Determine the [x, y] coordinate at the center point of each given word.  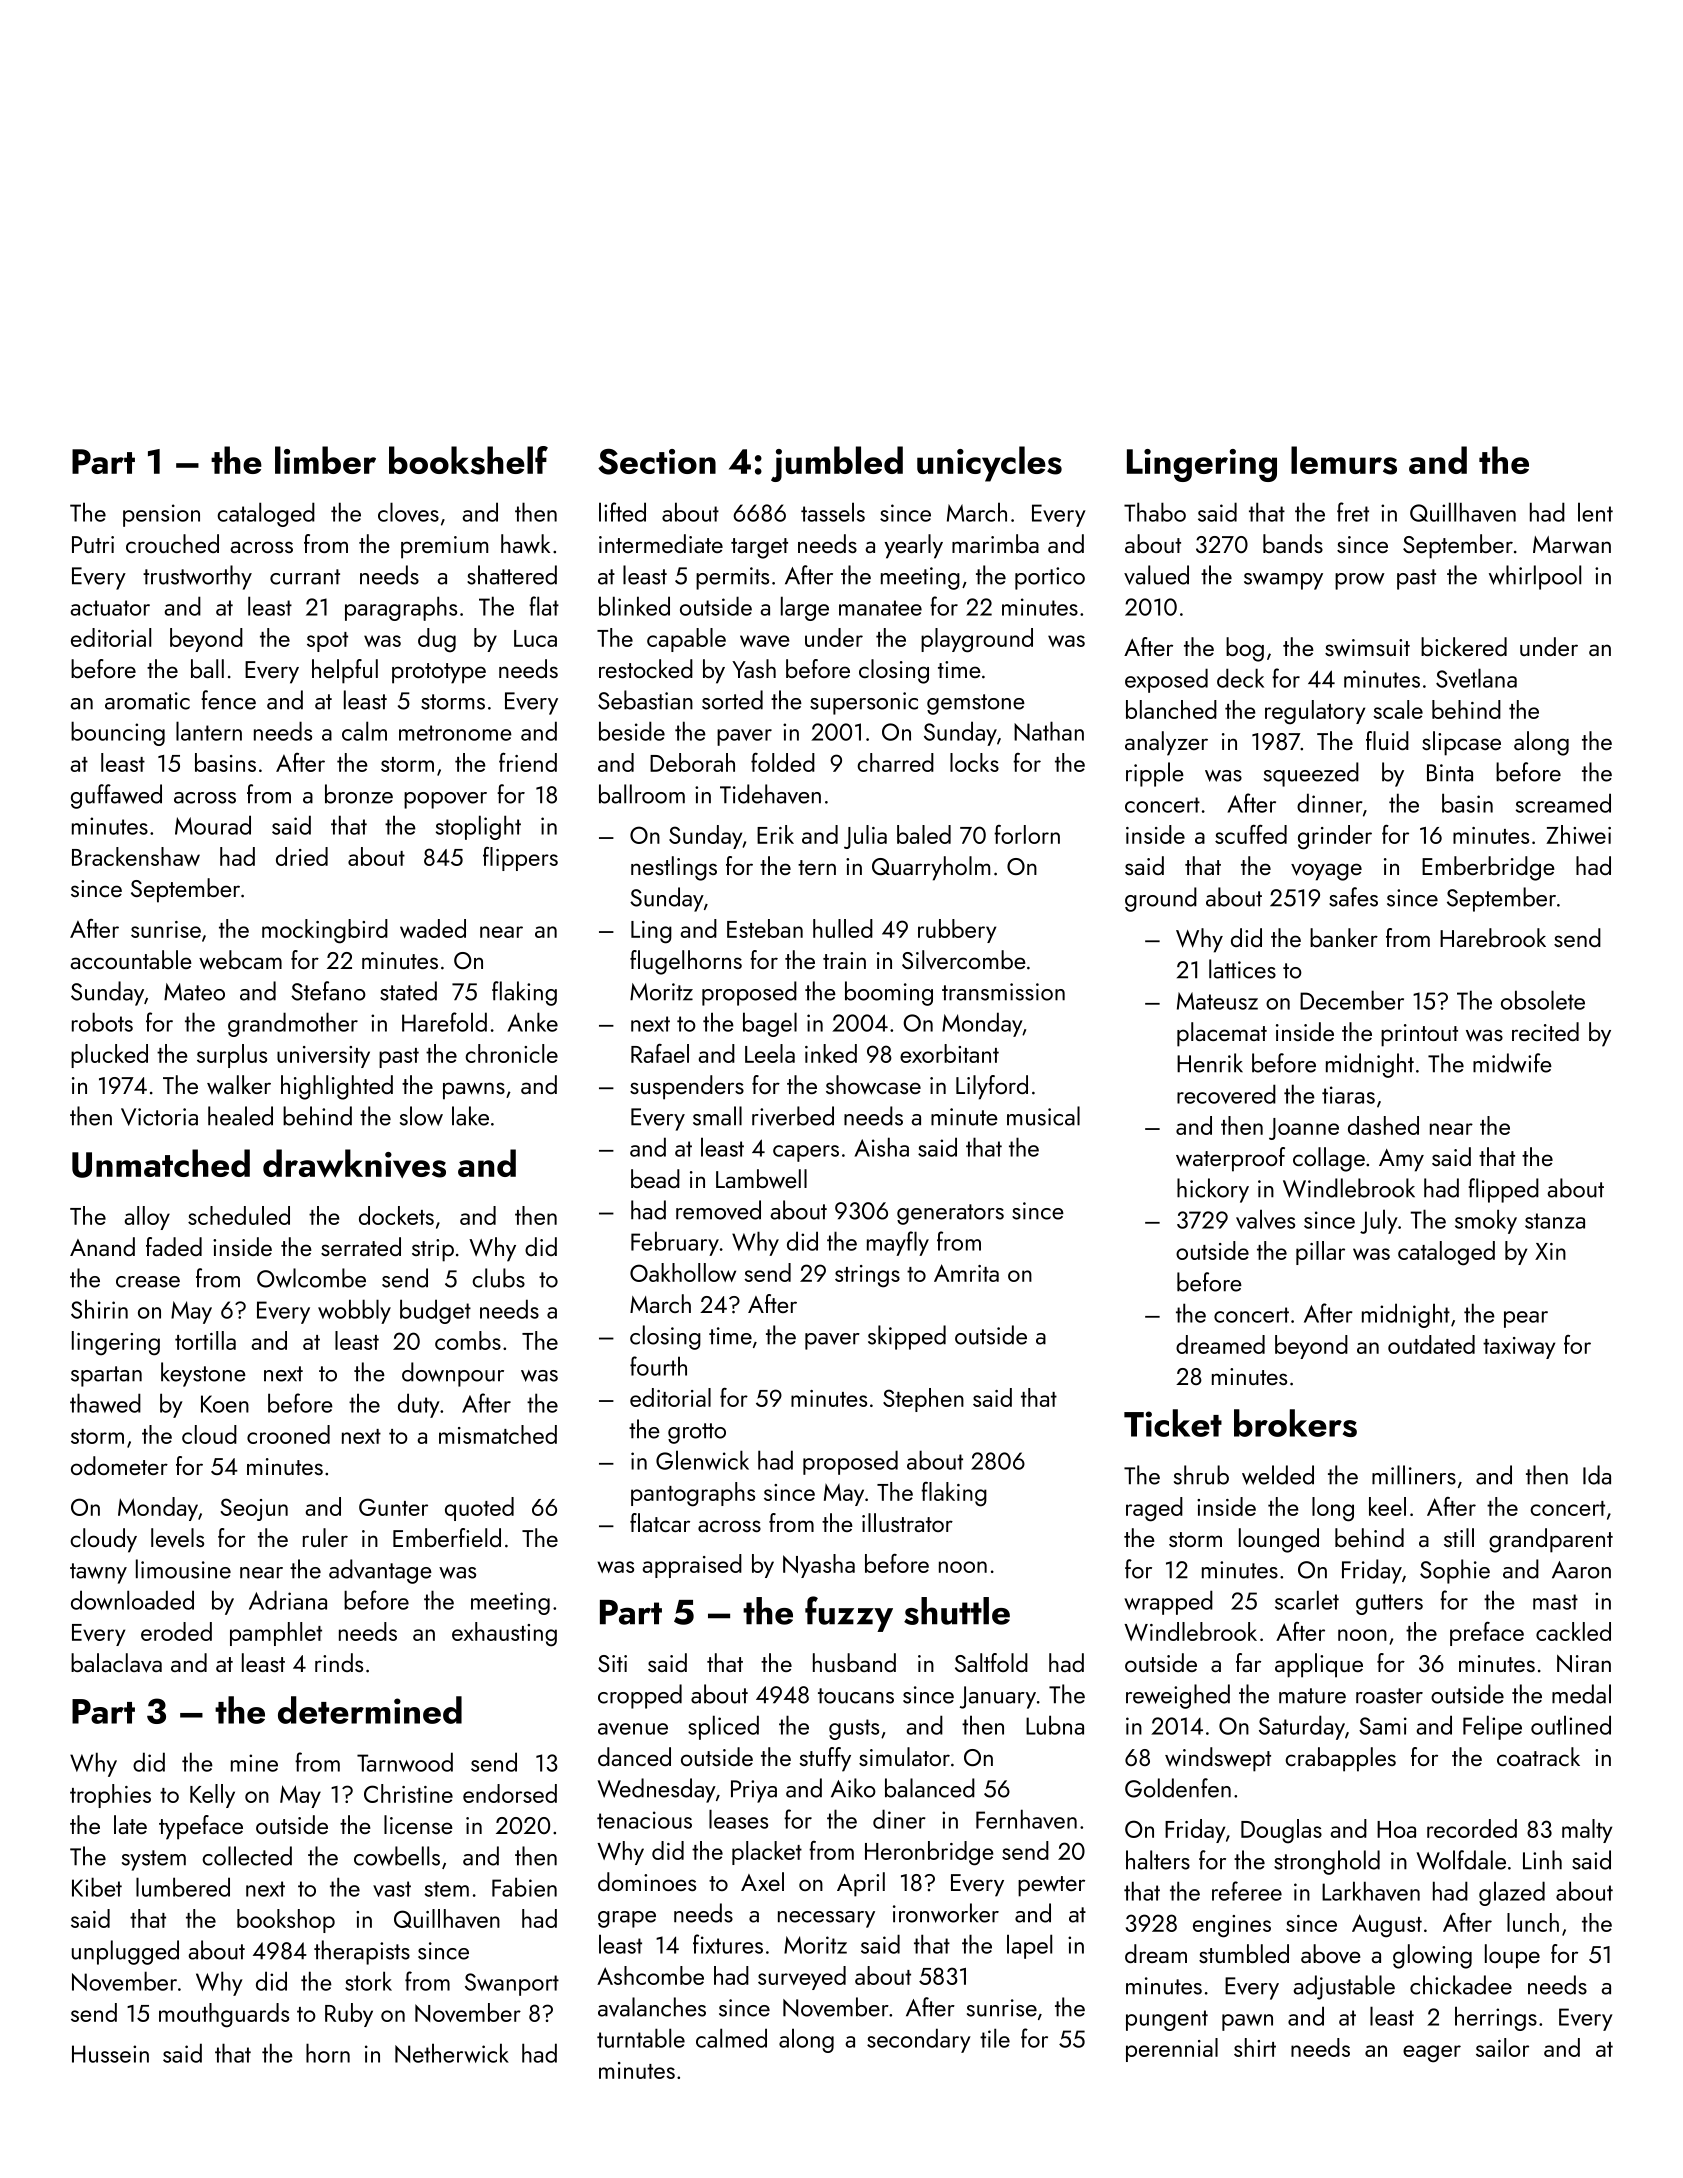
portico [1050, 578]
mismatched [498, 1434]
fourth [658, 1366]
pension [161, 515]
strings [867, 1276]
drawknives [354, 1163]
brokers [1295, 1423]
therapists [362, 1952]
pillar [1320, 1253]
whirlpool [1535, 577]
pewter [1051, 1886]
